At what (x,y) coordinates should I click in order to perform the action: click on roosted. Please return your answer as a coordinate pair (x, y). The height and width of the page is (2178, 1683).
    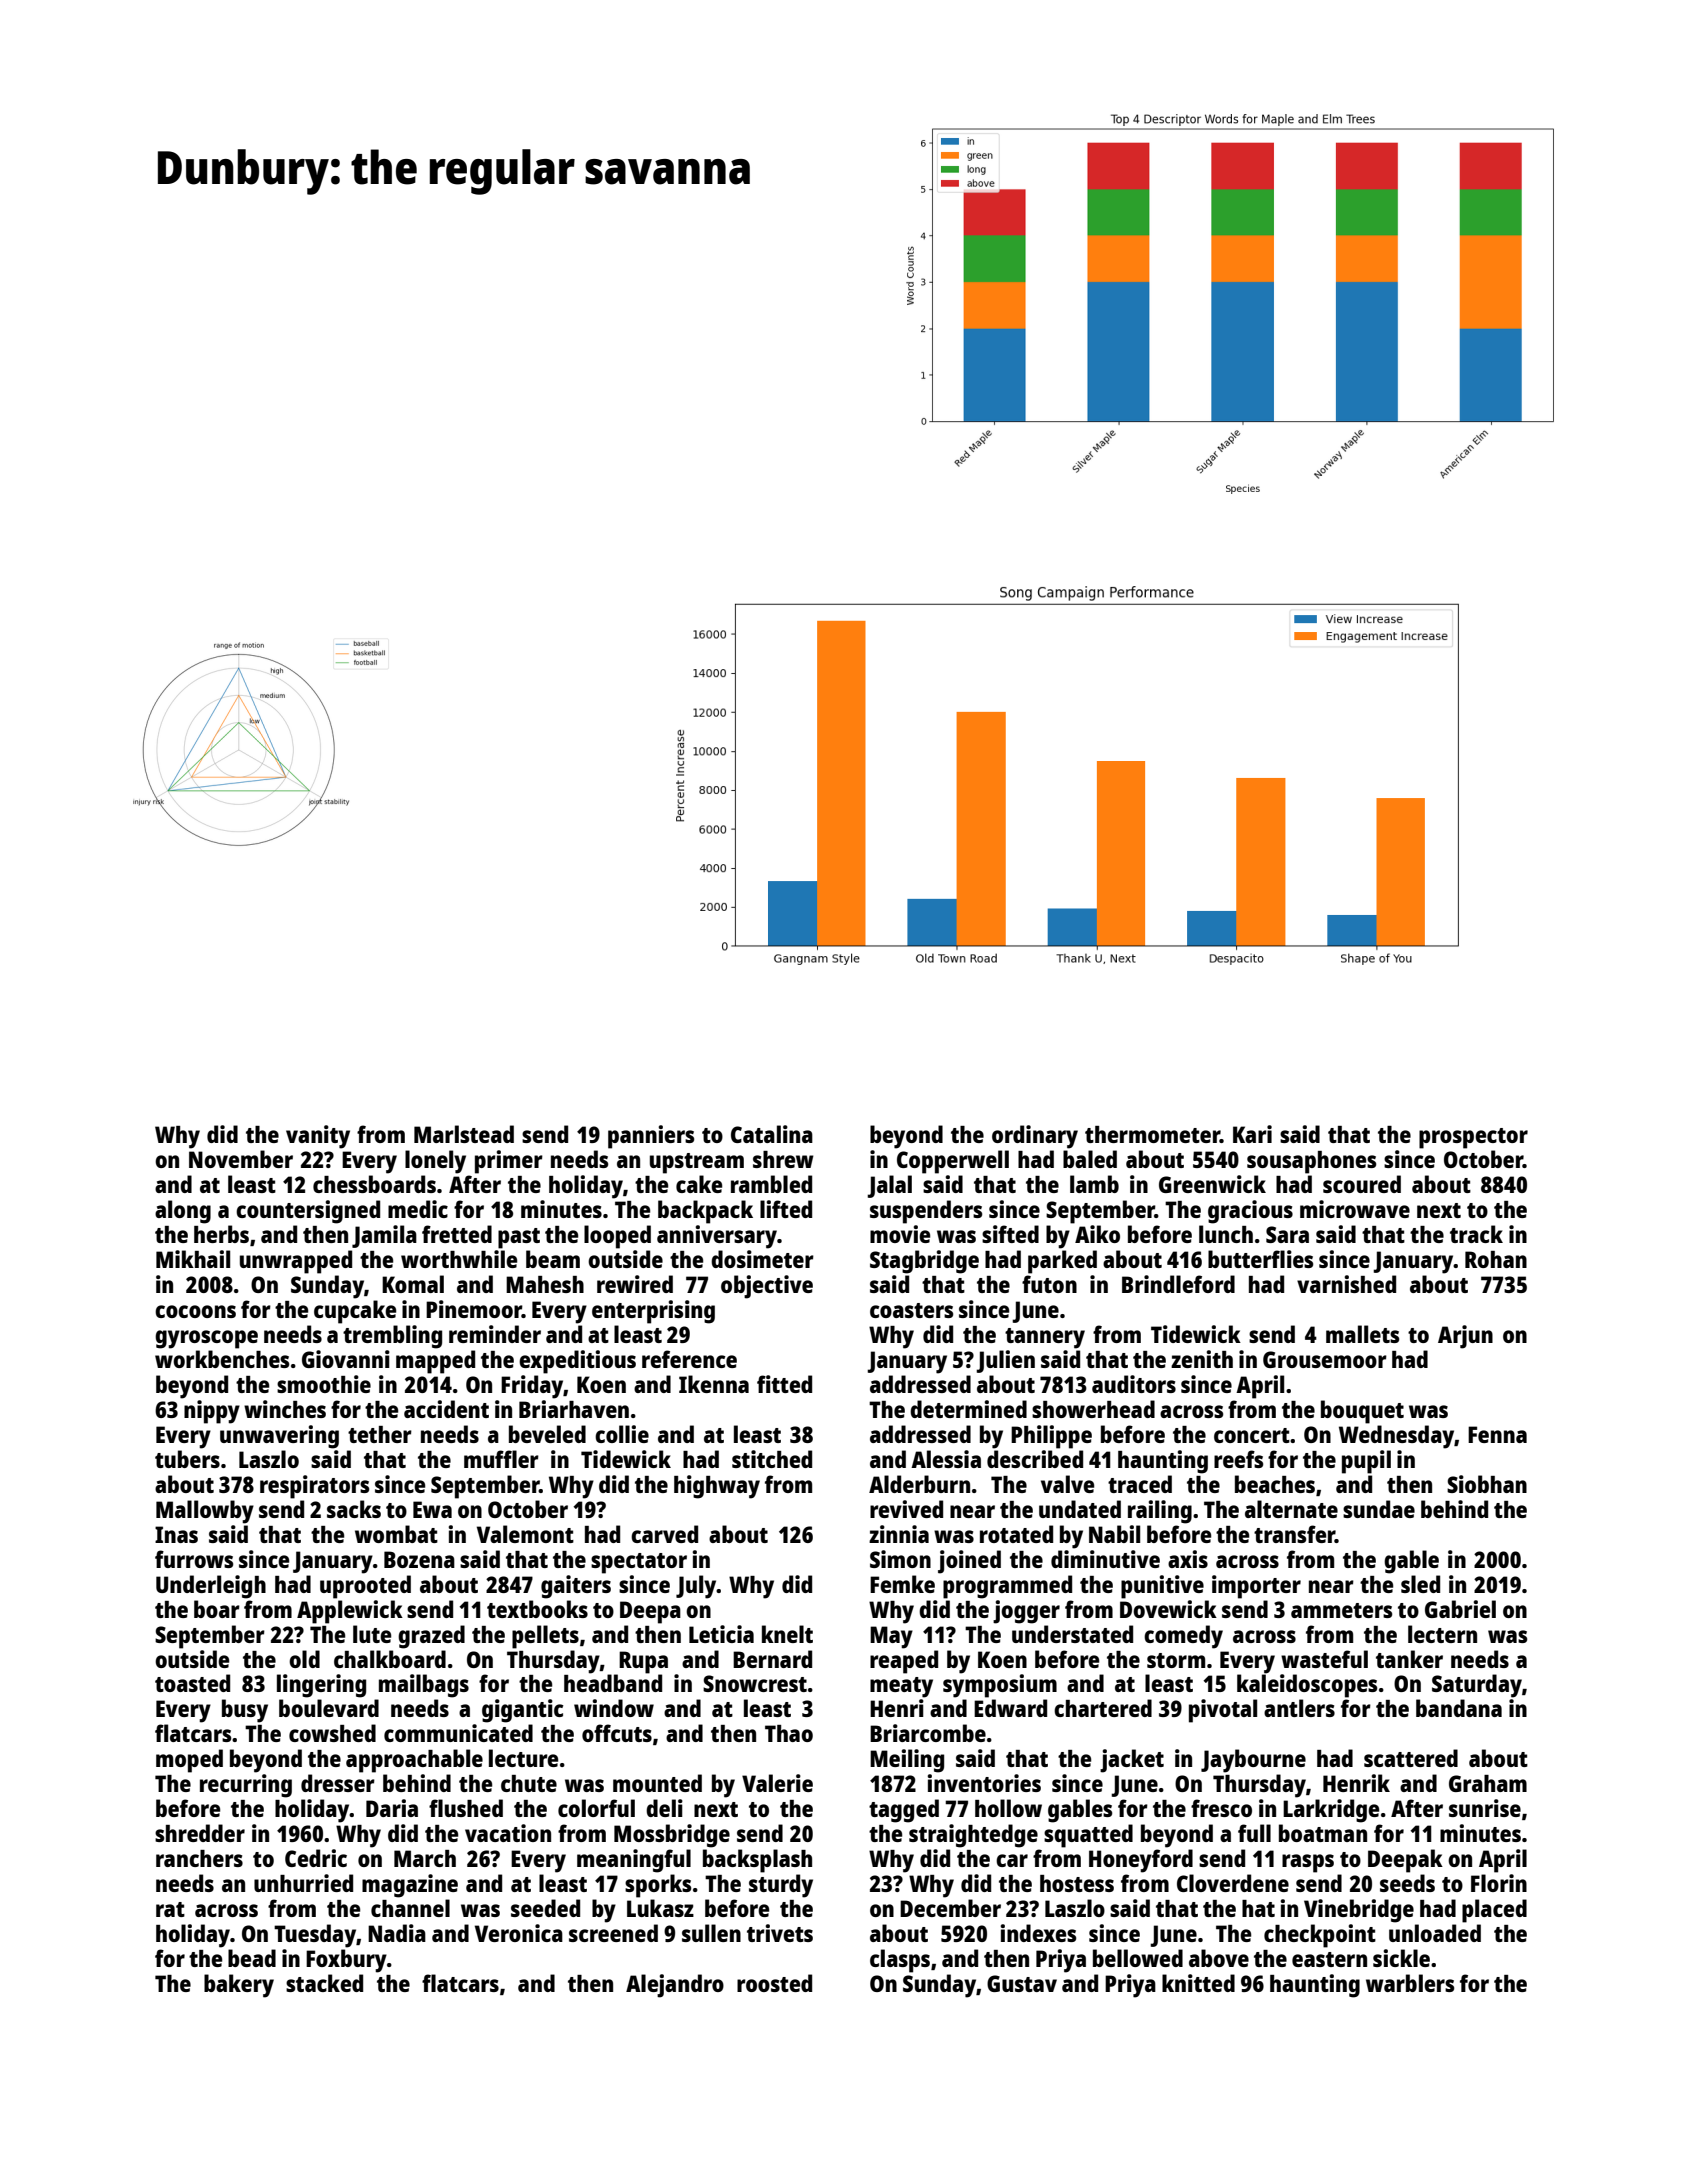
    Looking at the image, I should click on (774, 1983).
